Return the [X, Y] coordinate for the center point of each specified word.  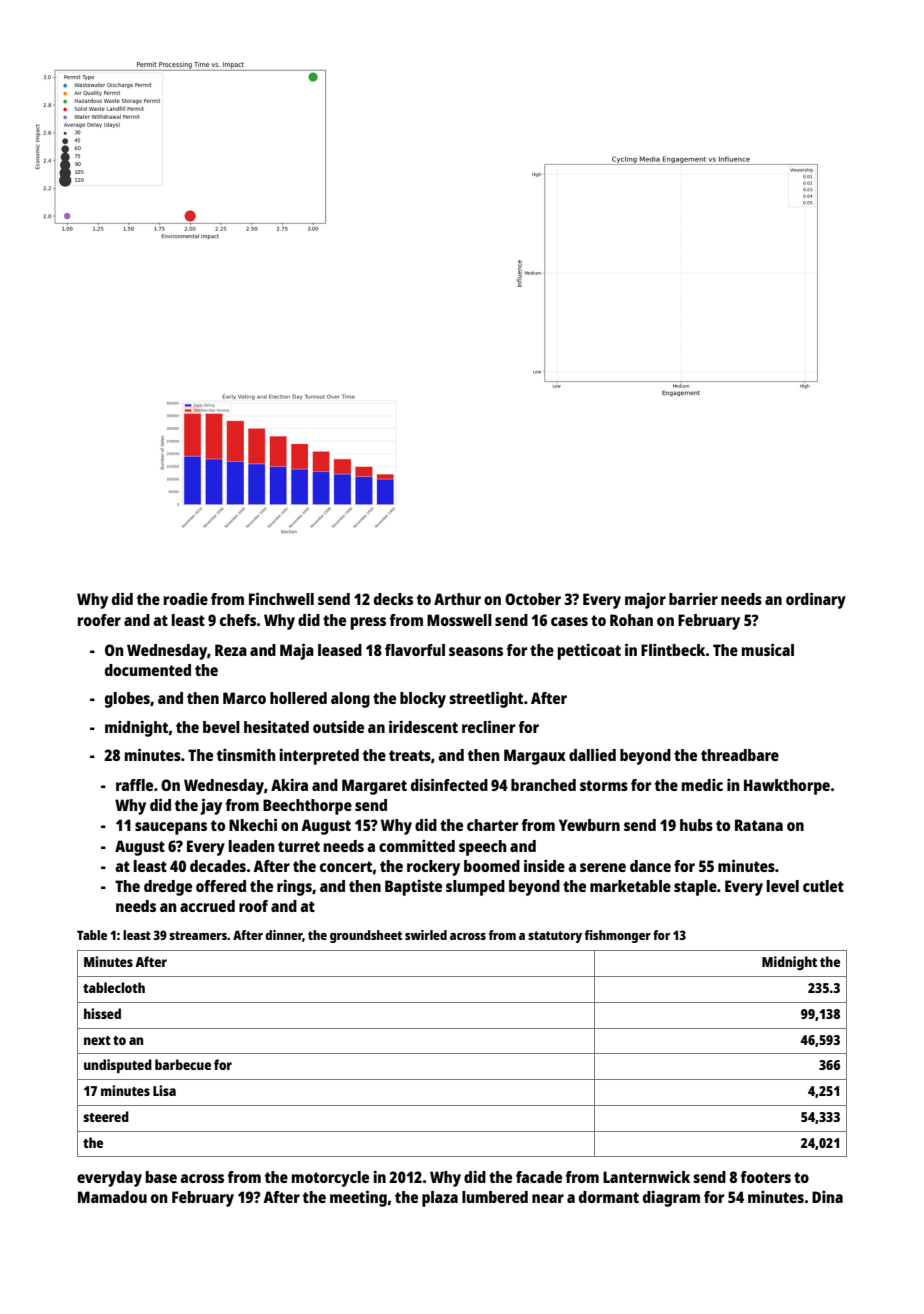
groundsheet [366, 936]
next [97, 1040]
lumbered [495, 1197]
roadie [186, 598]
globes [127, 700]
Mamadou [112, 1197]
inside [544, 865]
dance [650, 866]
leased [340, 650]
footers [766, 1177]
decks [393, 599]
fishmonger [618, 936]
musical [768, 649]
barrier [693, 599]
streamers [198, 935]
